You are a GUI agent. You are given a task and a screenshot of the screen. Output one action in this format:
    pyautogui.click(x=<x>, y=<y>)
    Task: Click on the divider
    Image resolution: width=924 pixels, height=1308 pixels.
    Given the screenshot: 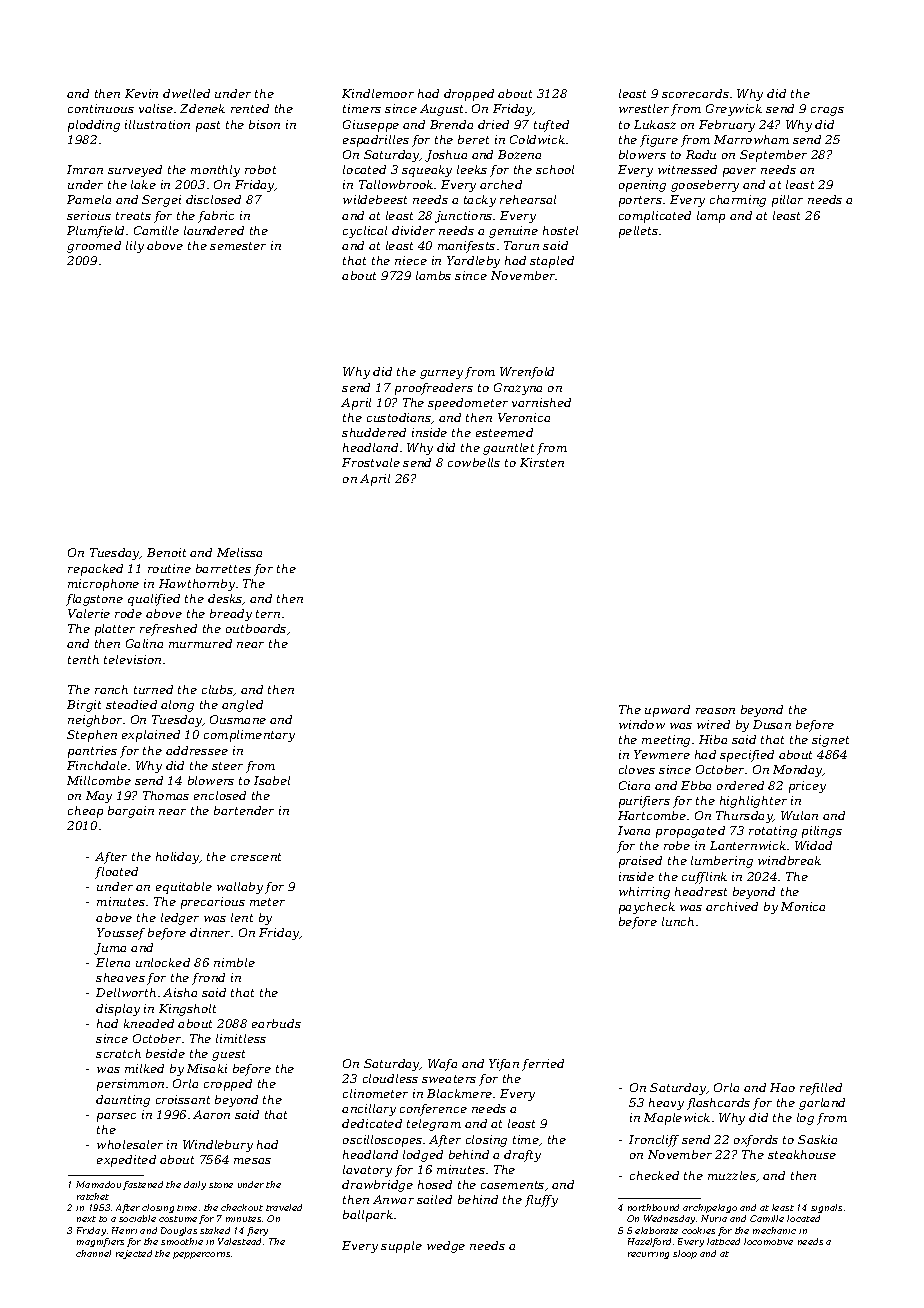 What is the action you would take?
    pyautogui.click(x=413, y=230)
